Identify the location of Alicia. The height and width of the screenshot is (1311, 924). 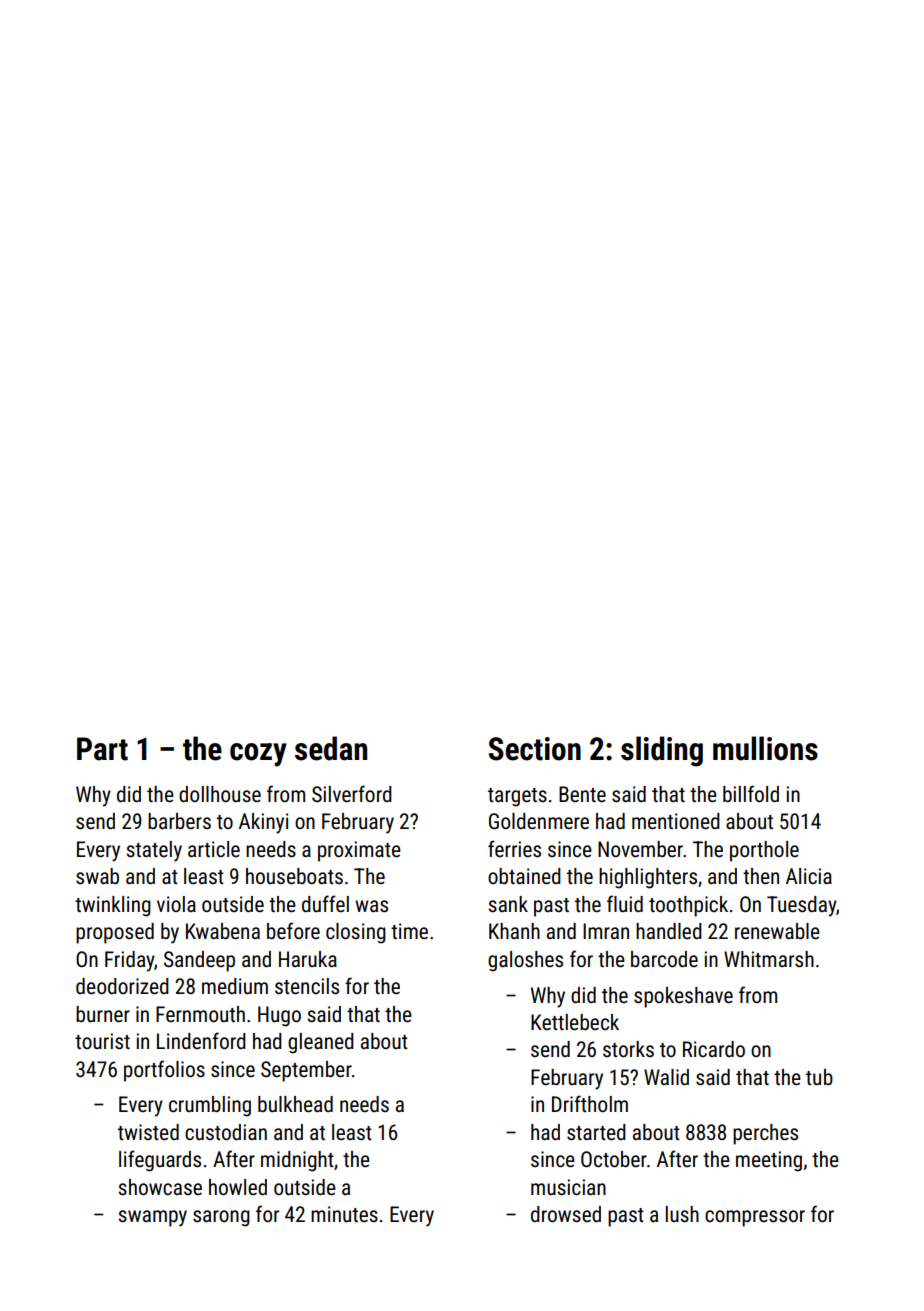
(809, 876).
